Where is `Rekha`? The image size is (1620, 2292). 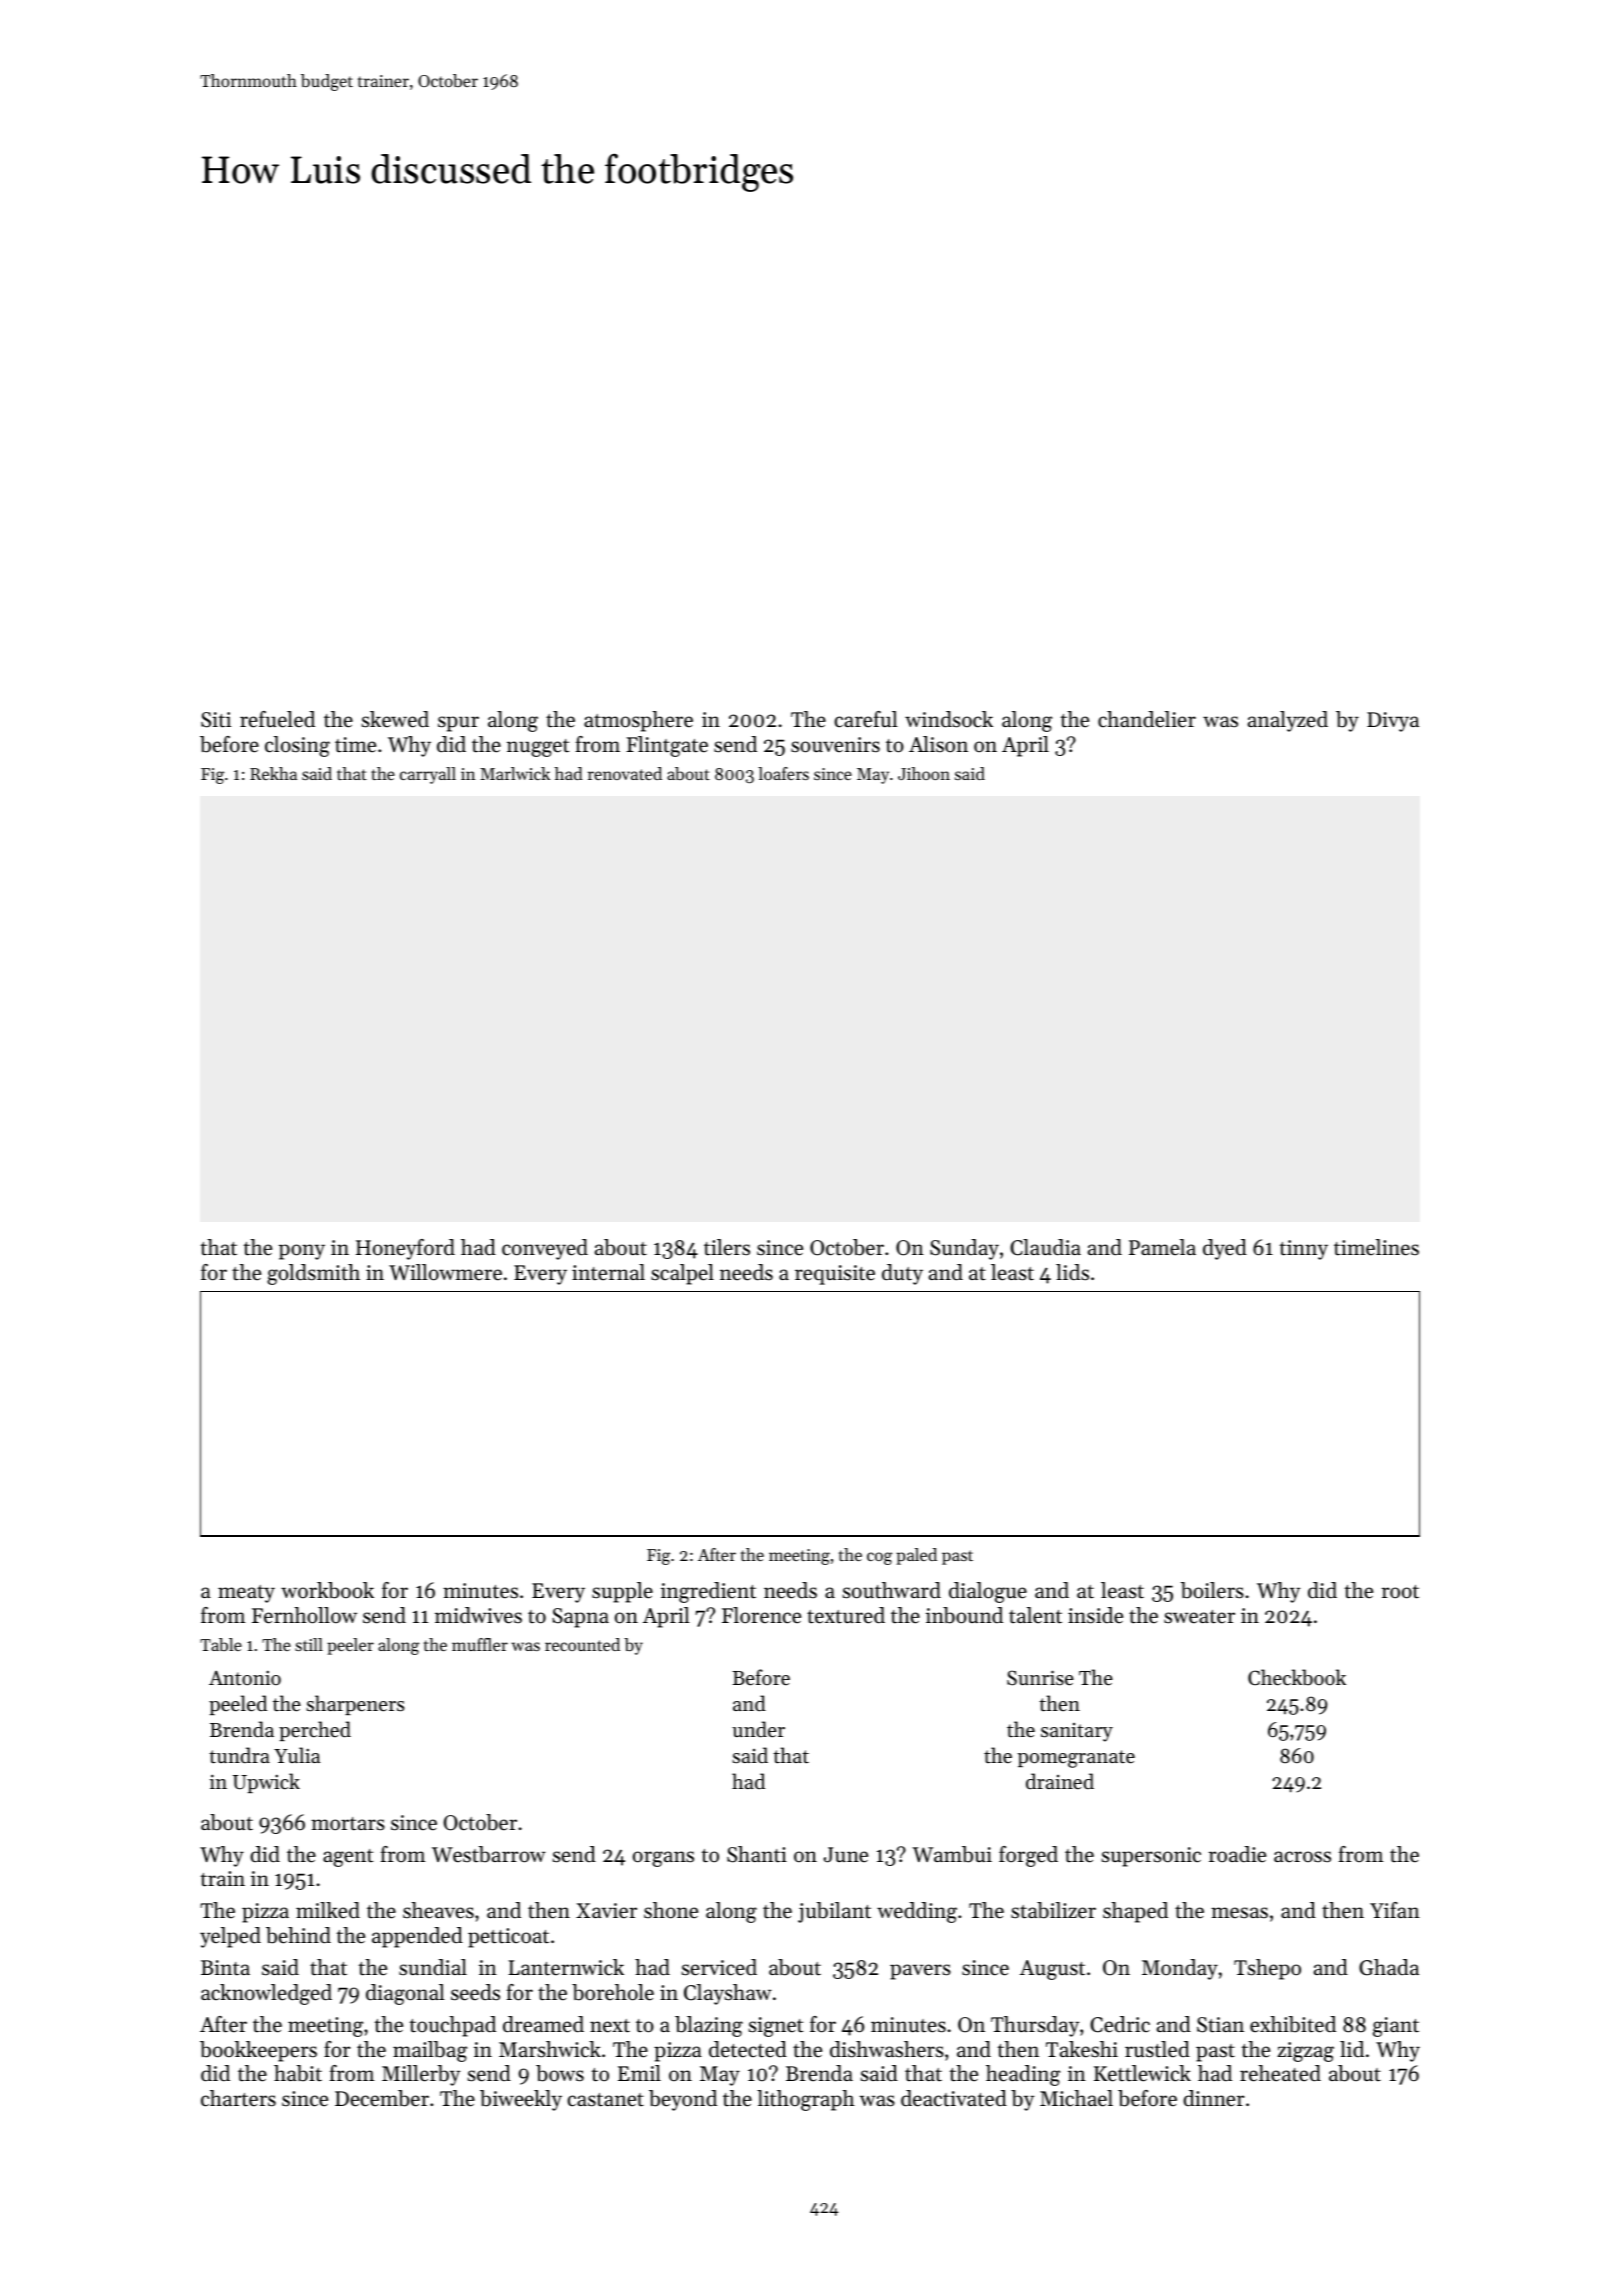
Rekha is located at coordinates (273, 773).
